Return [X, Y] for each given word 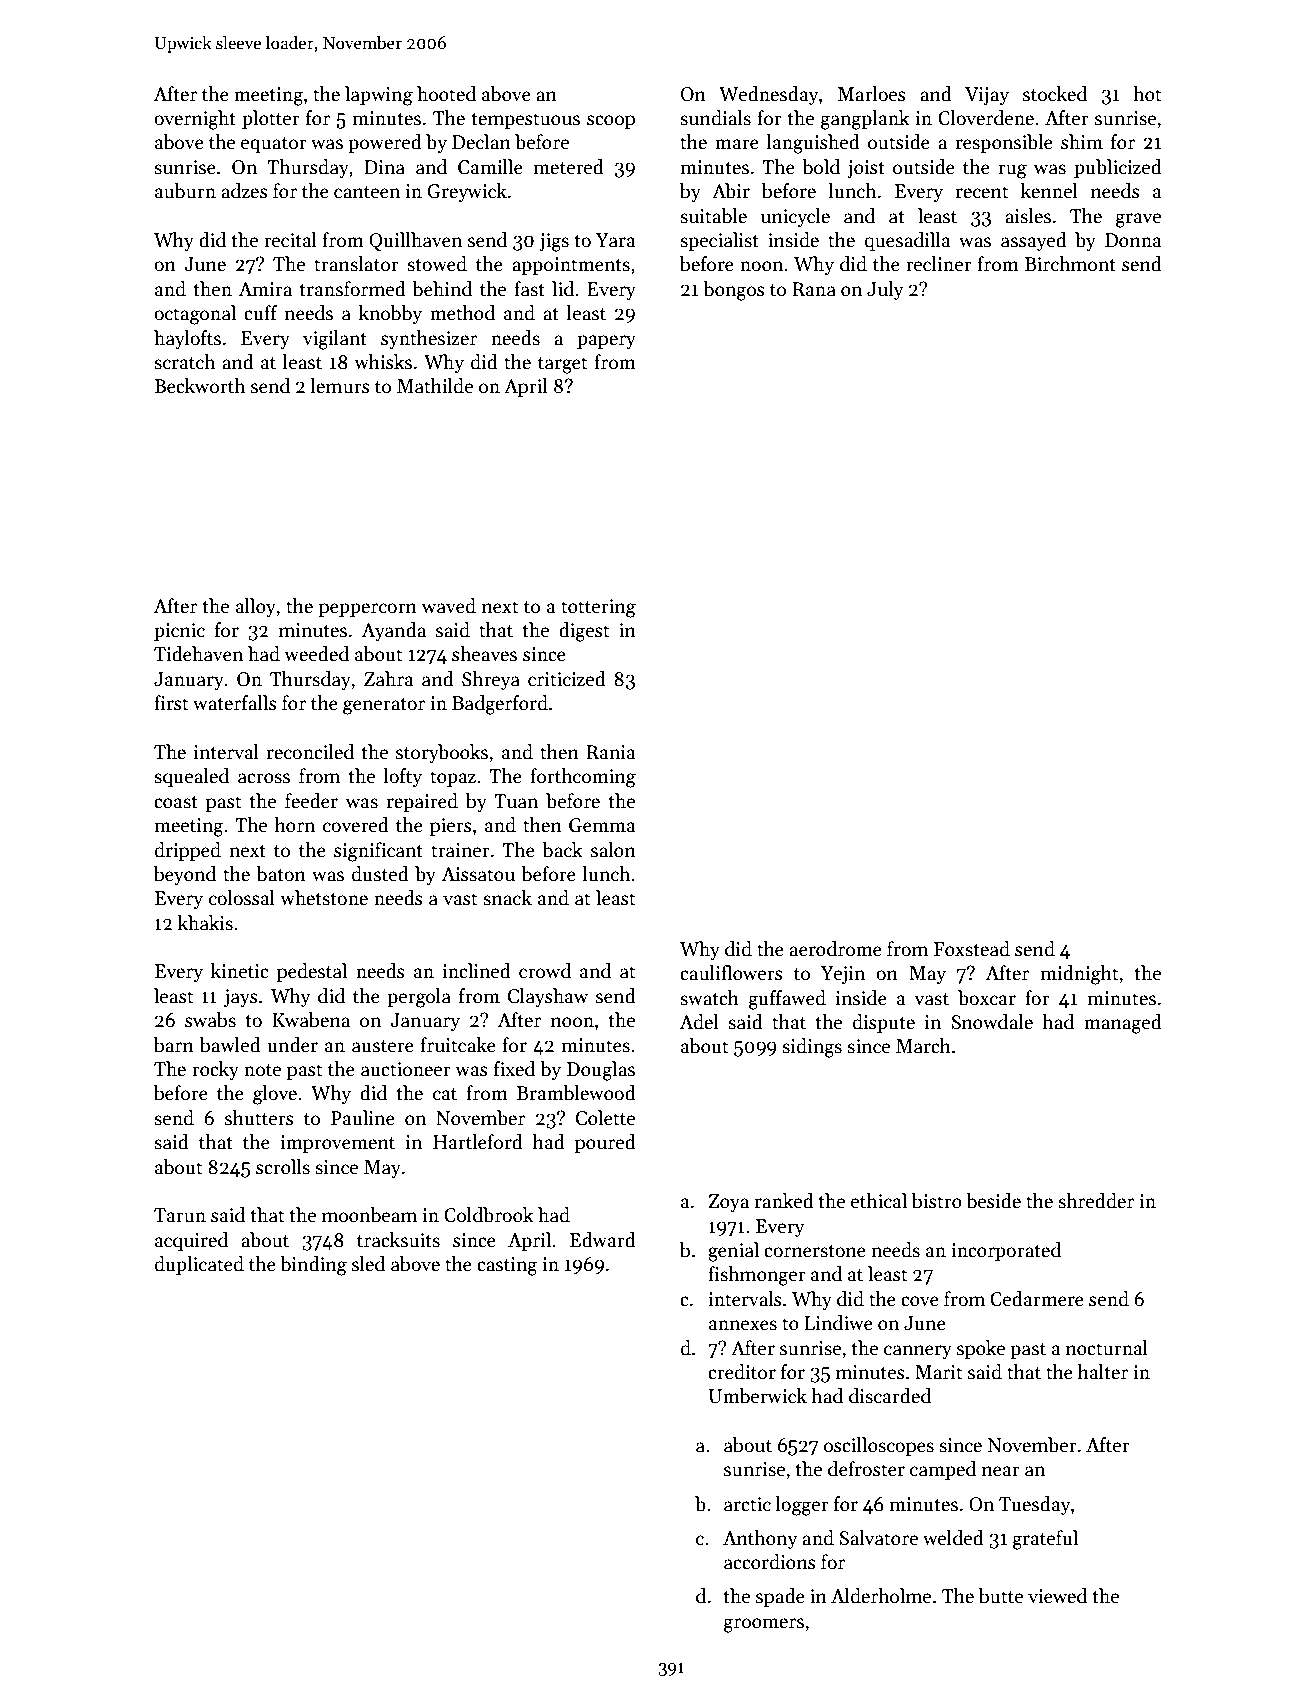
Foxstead [972, 949]
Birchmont [1070, 264]
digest [584, 632]
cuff [261, 313]
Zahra [389, 679]
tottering [598, 608]
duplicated [199, 1265]
